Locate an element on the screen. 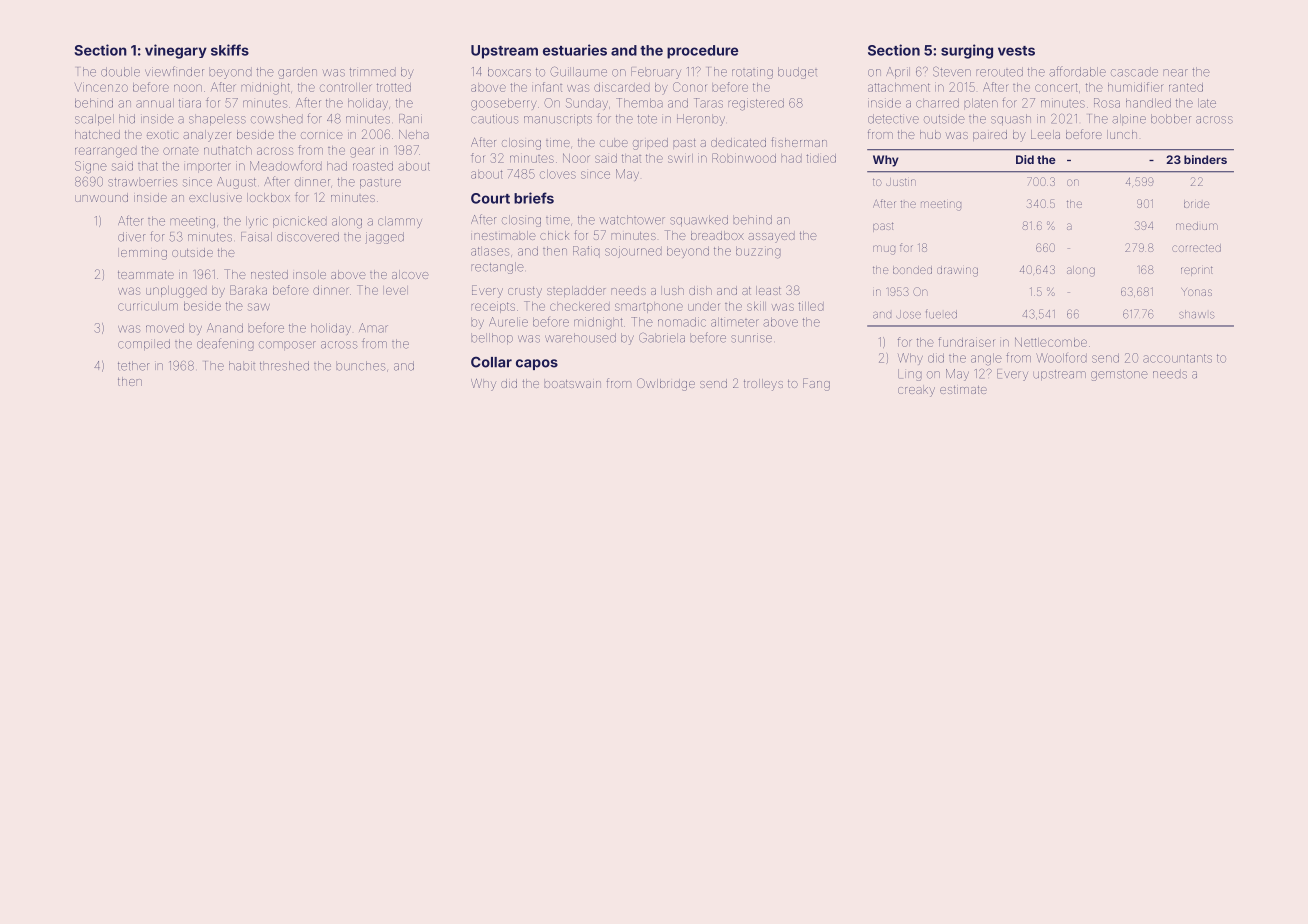 The width and height of the screenshot is (1308, 924). checkered is located at coordinates (580, 306).
